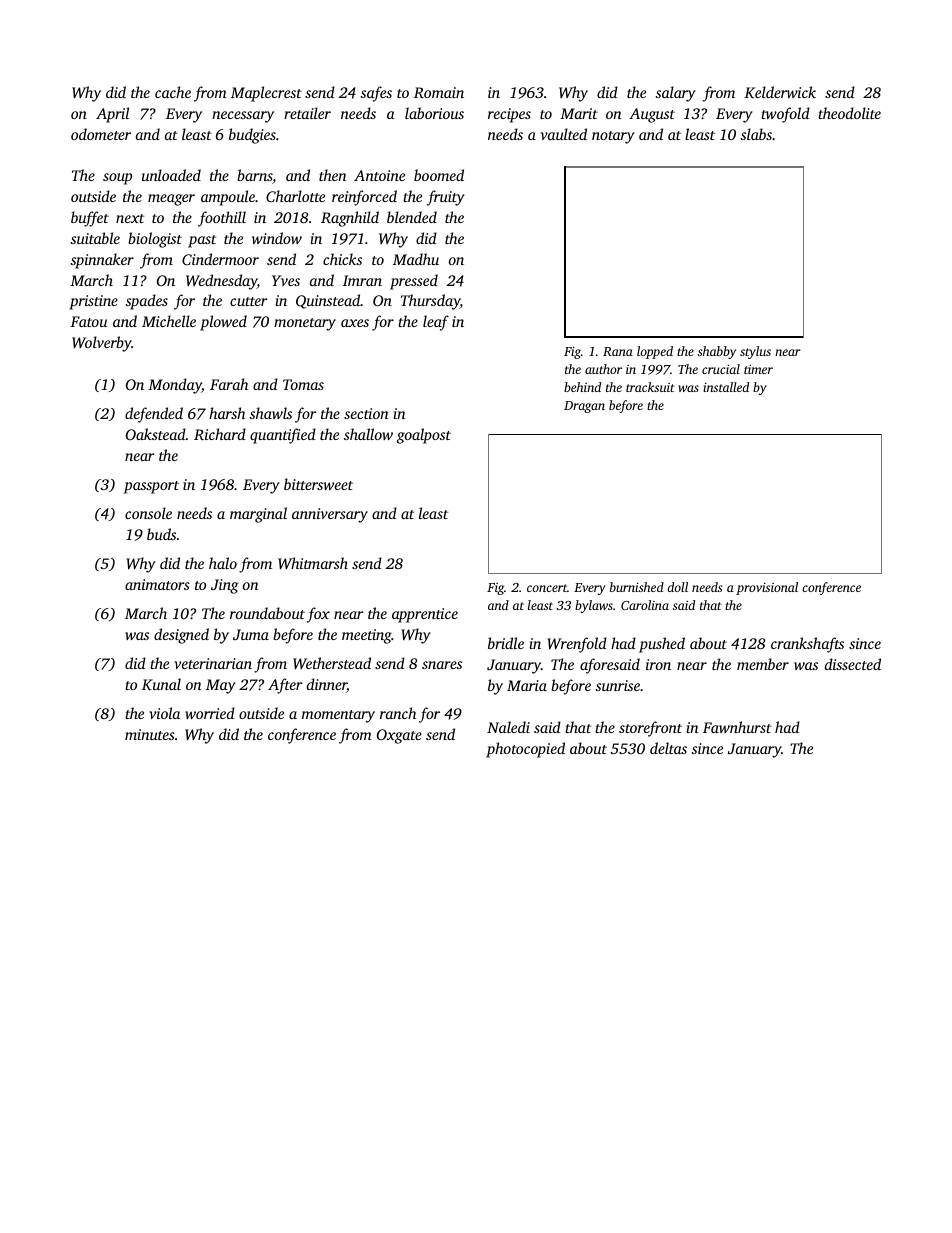  What do you see at coordinates (849, 113) in the page?
I see `theodolite` at bounding box center [849, 113].
